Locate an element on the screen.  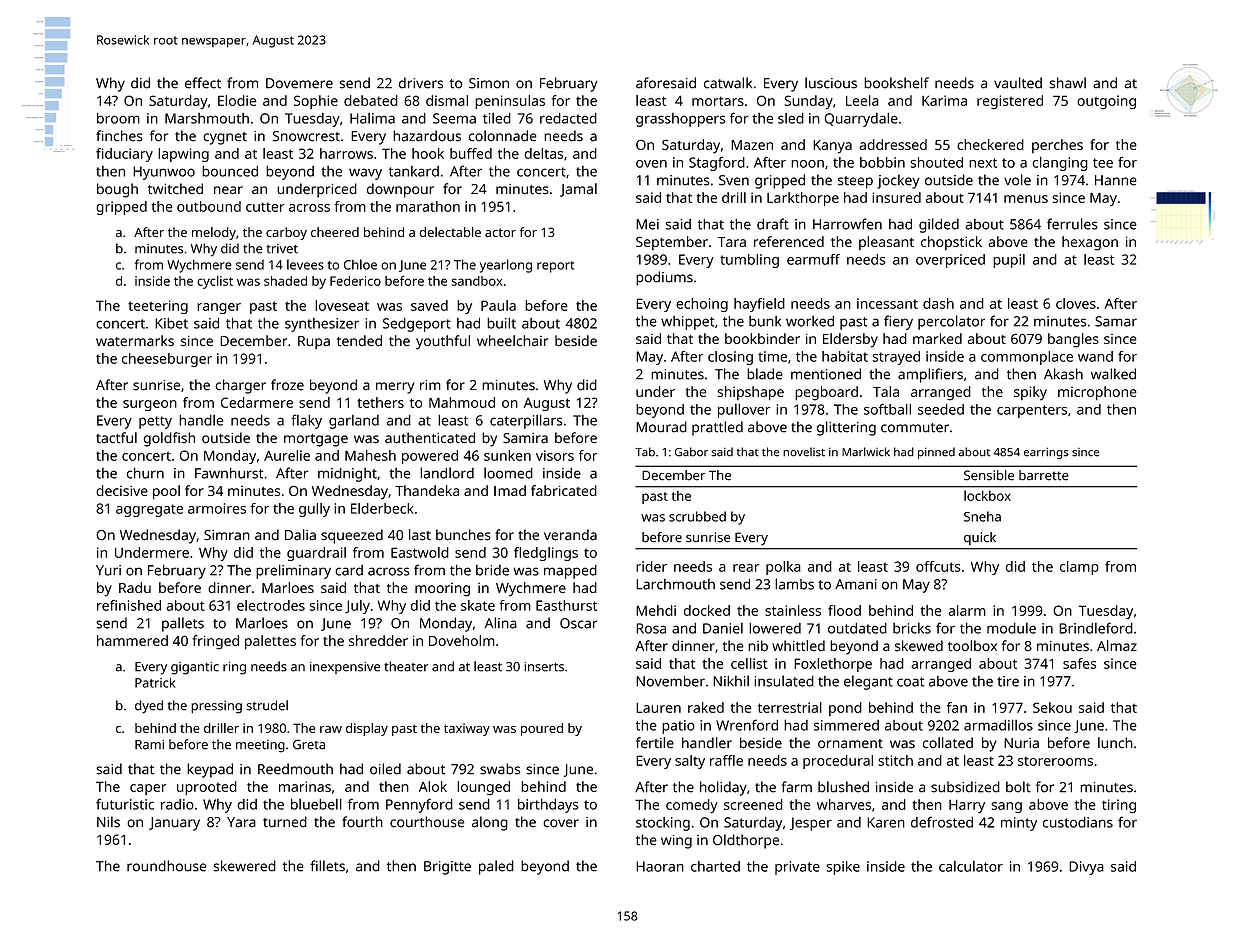
skewered is located at coordinates (244, 866).
